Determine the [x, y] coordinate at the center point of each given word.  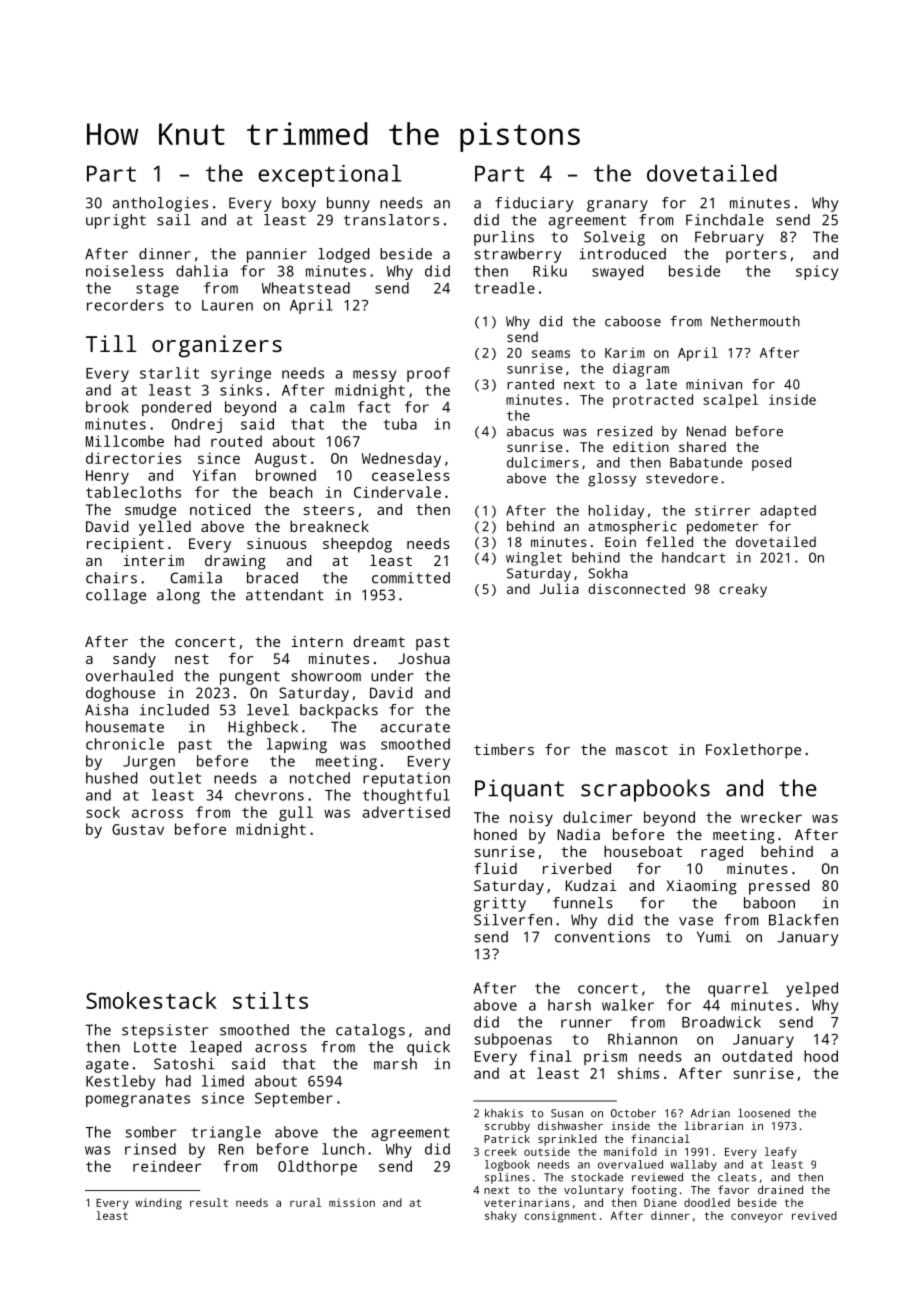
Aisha [106, 710]
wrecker [771, 817]
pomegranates [138, 1100]
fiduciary [534, 204]
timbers [504, 749]
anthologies [160, 204]
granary [617, 206]
